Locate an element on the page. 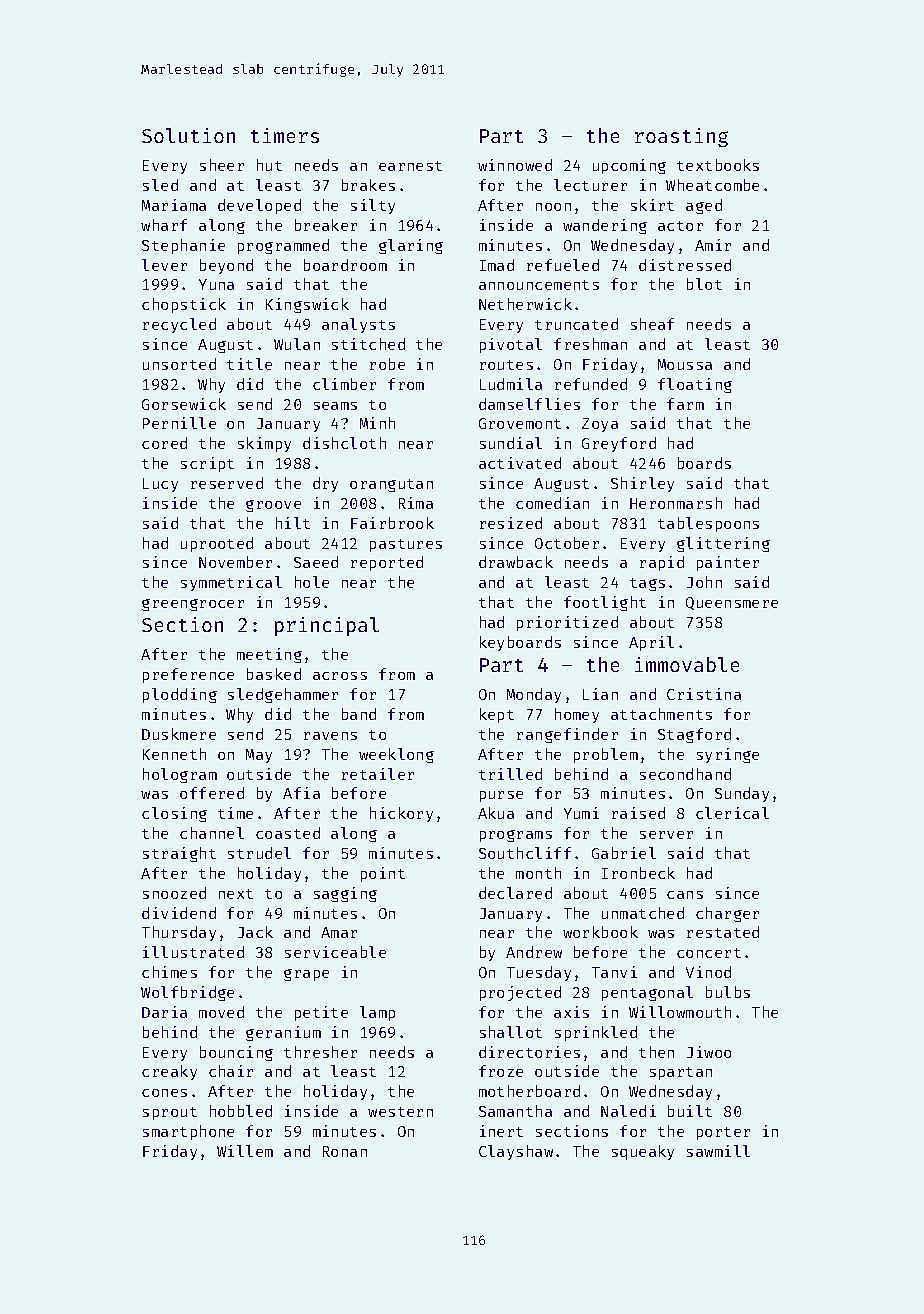 This page has width=924, height=1314. blot is located at coordinates (704, 284).
